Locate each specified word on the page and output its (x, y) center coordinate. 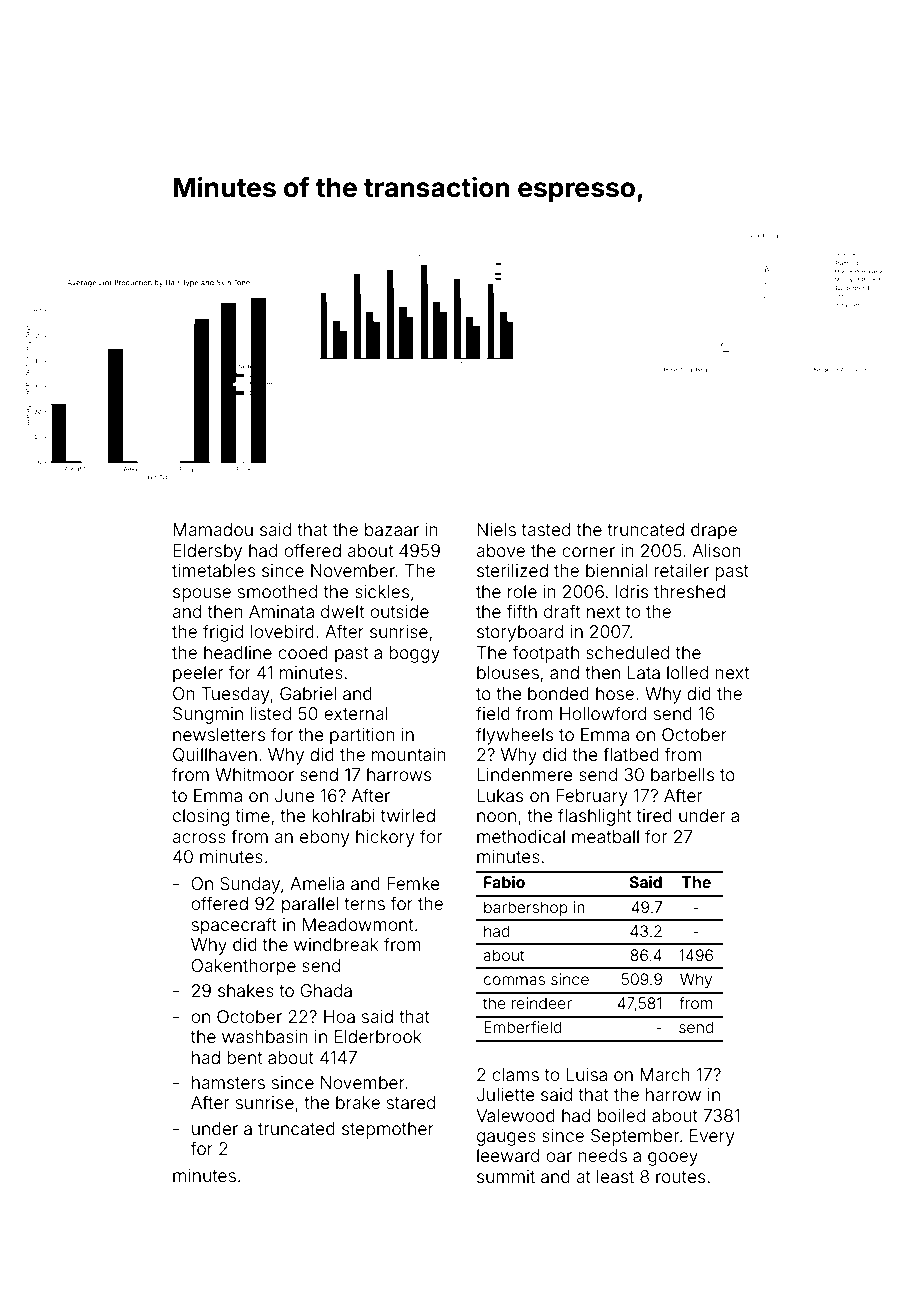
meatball (605, 836)
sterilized (512, 570)
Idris (632, 591)
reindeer (542, 1003)
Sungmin (208, 715)
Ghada (326, 990)
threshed (689, 591)
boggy (414, 654)
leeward (508, 1155)
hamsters (228, 1082)
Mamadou (213, 529)
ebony (325, 838)
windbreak (336, 944)
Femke (413, 883)
